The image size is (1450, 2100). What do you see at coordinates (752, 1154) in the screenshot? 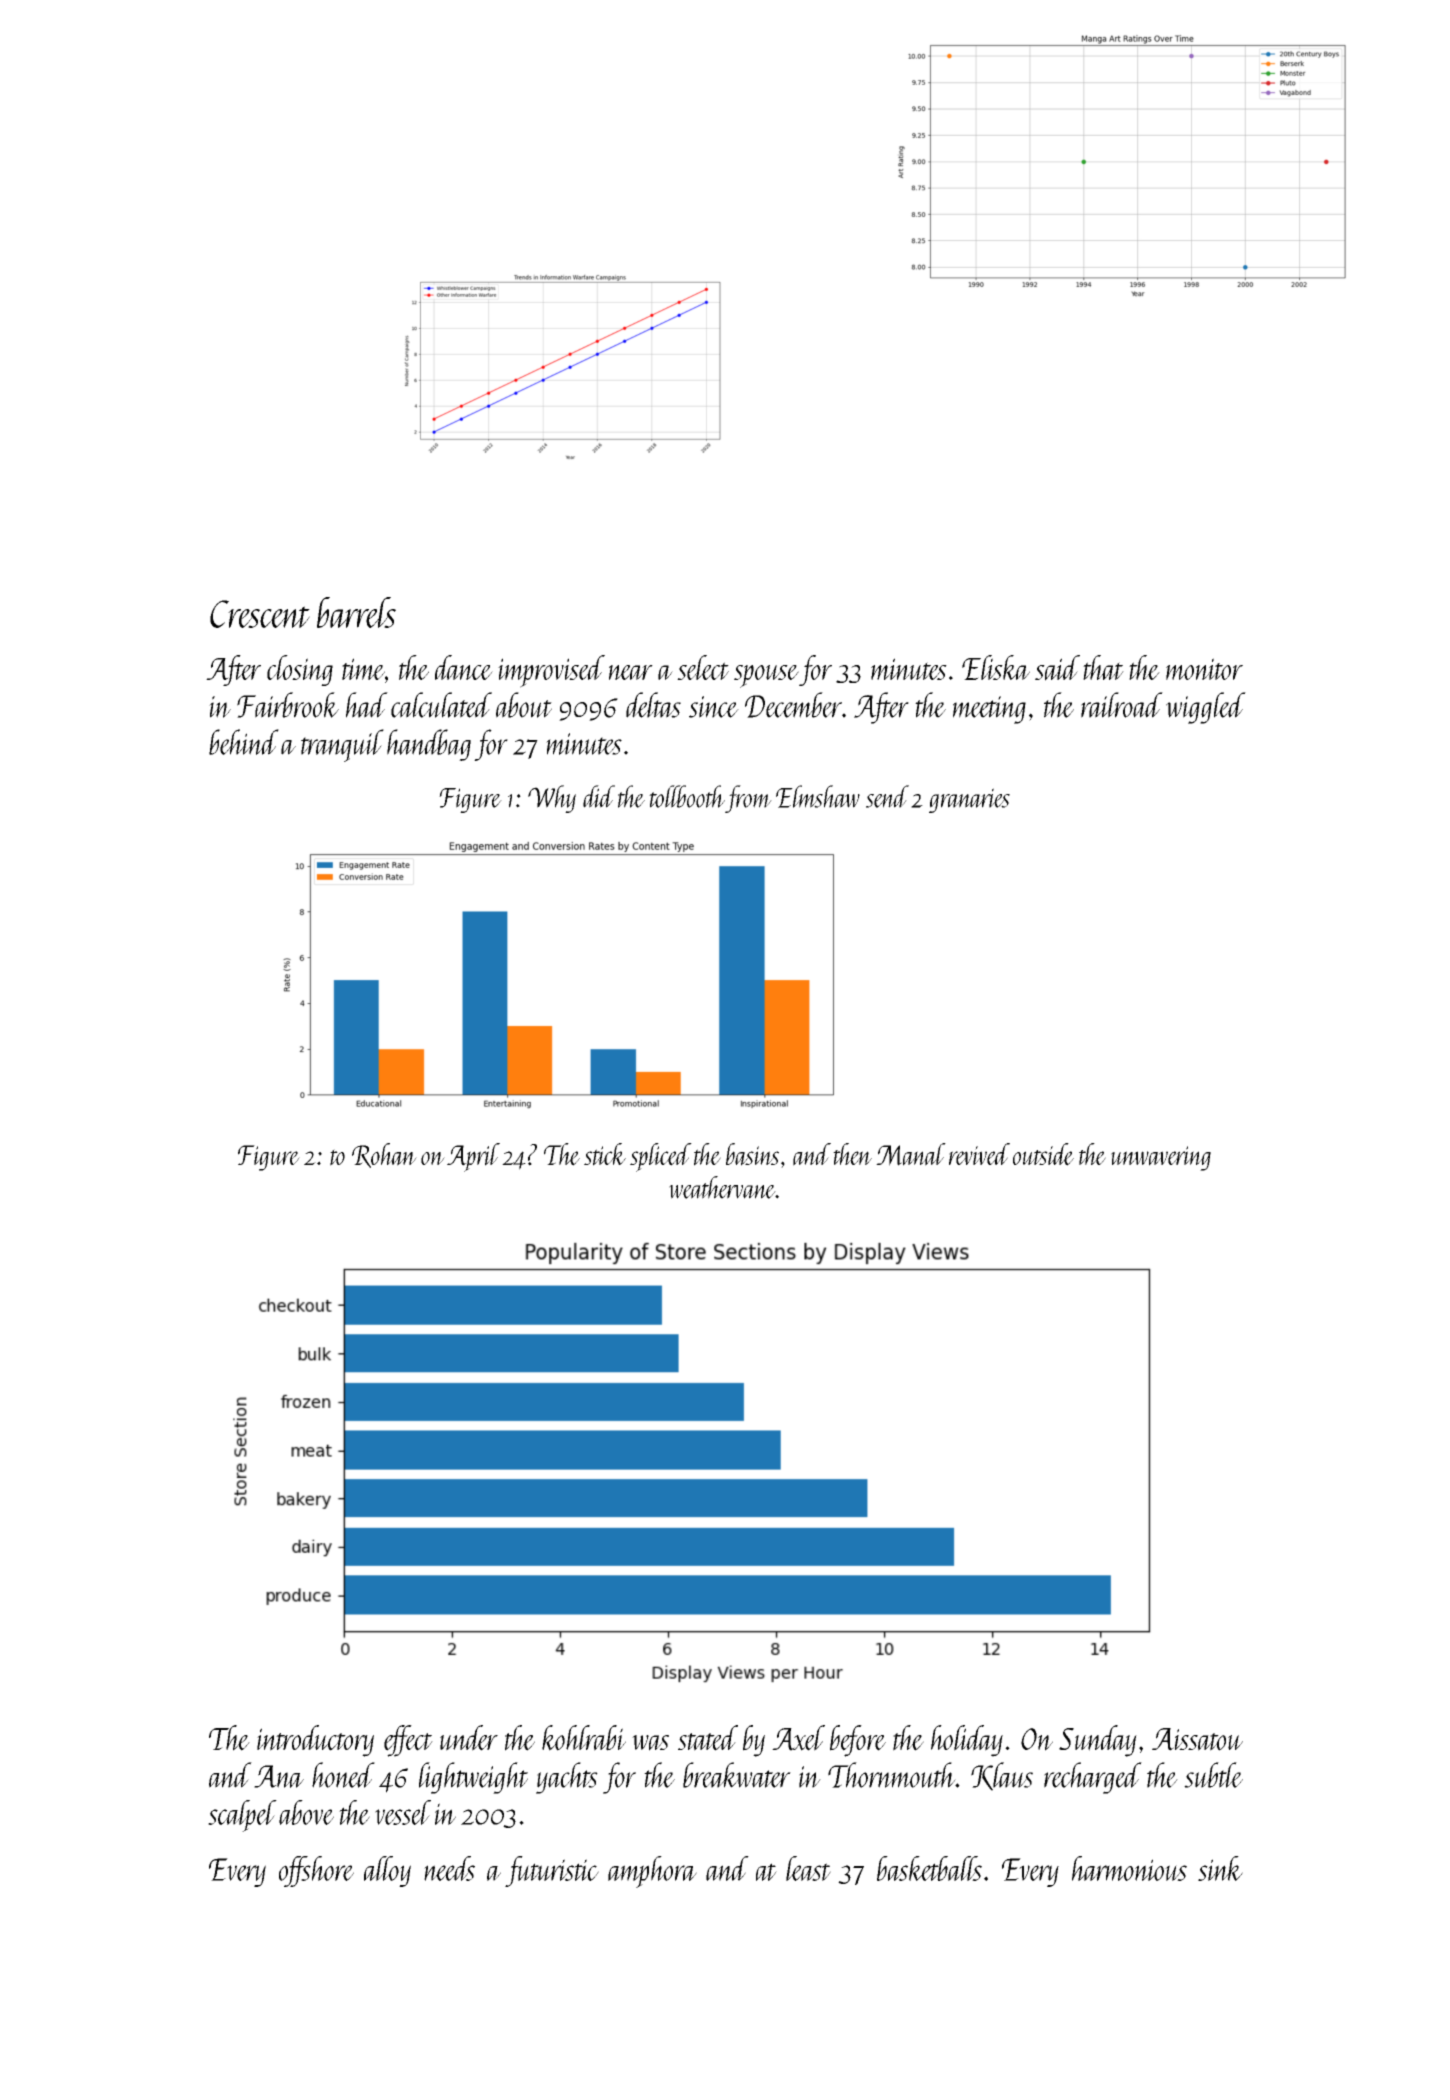
I see `basins` at bounding box center [752, 1154].
